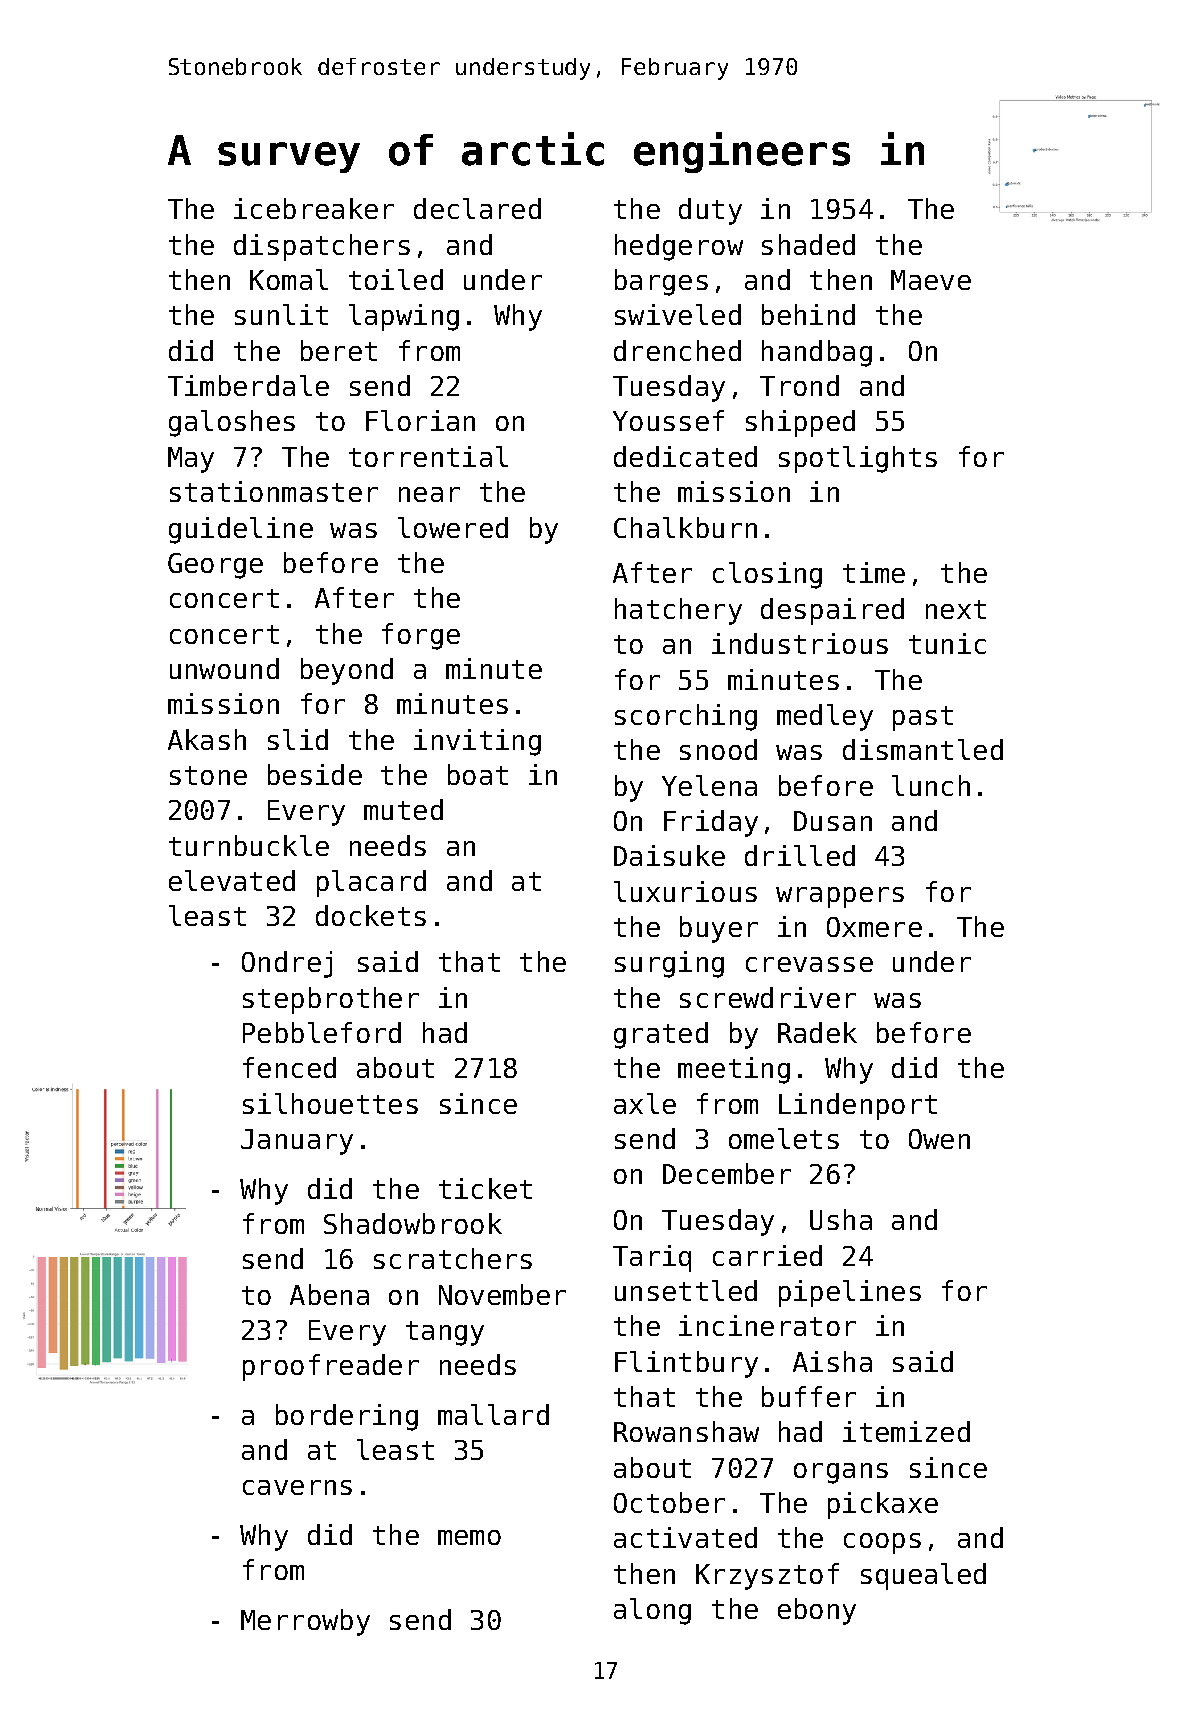 The height and width of the screenshot is (1713, 1183). Describe the element at coordinates (305, 1622) in the screenshot. I see `Merrowby` at that location.
